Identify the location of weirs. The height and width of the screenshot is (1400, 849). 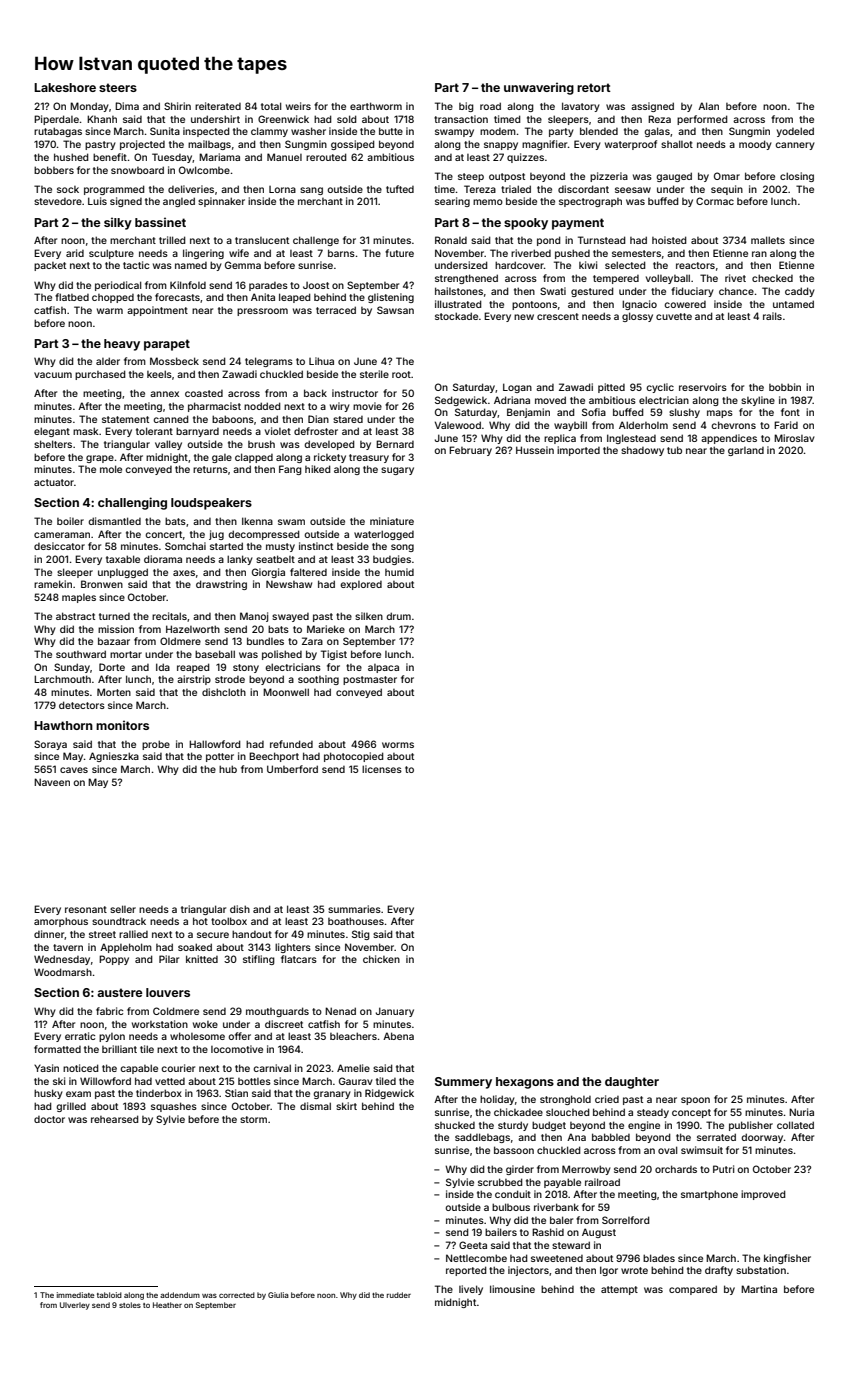
(298, 106).
